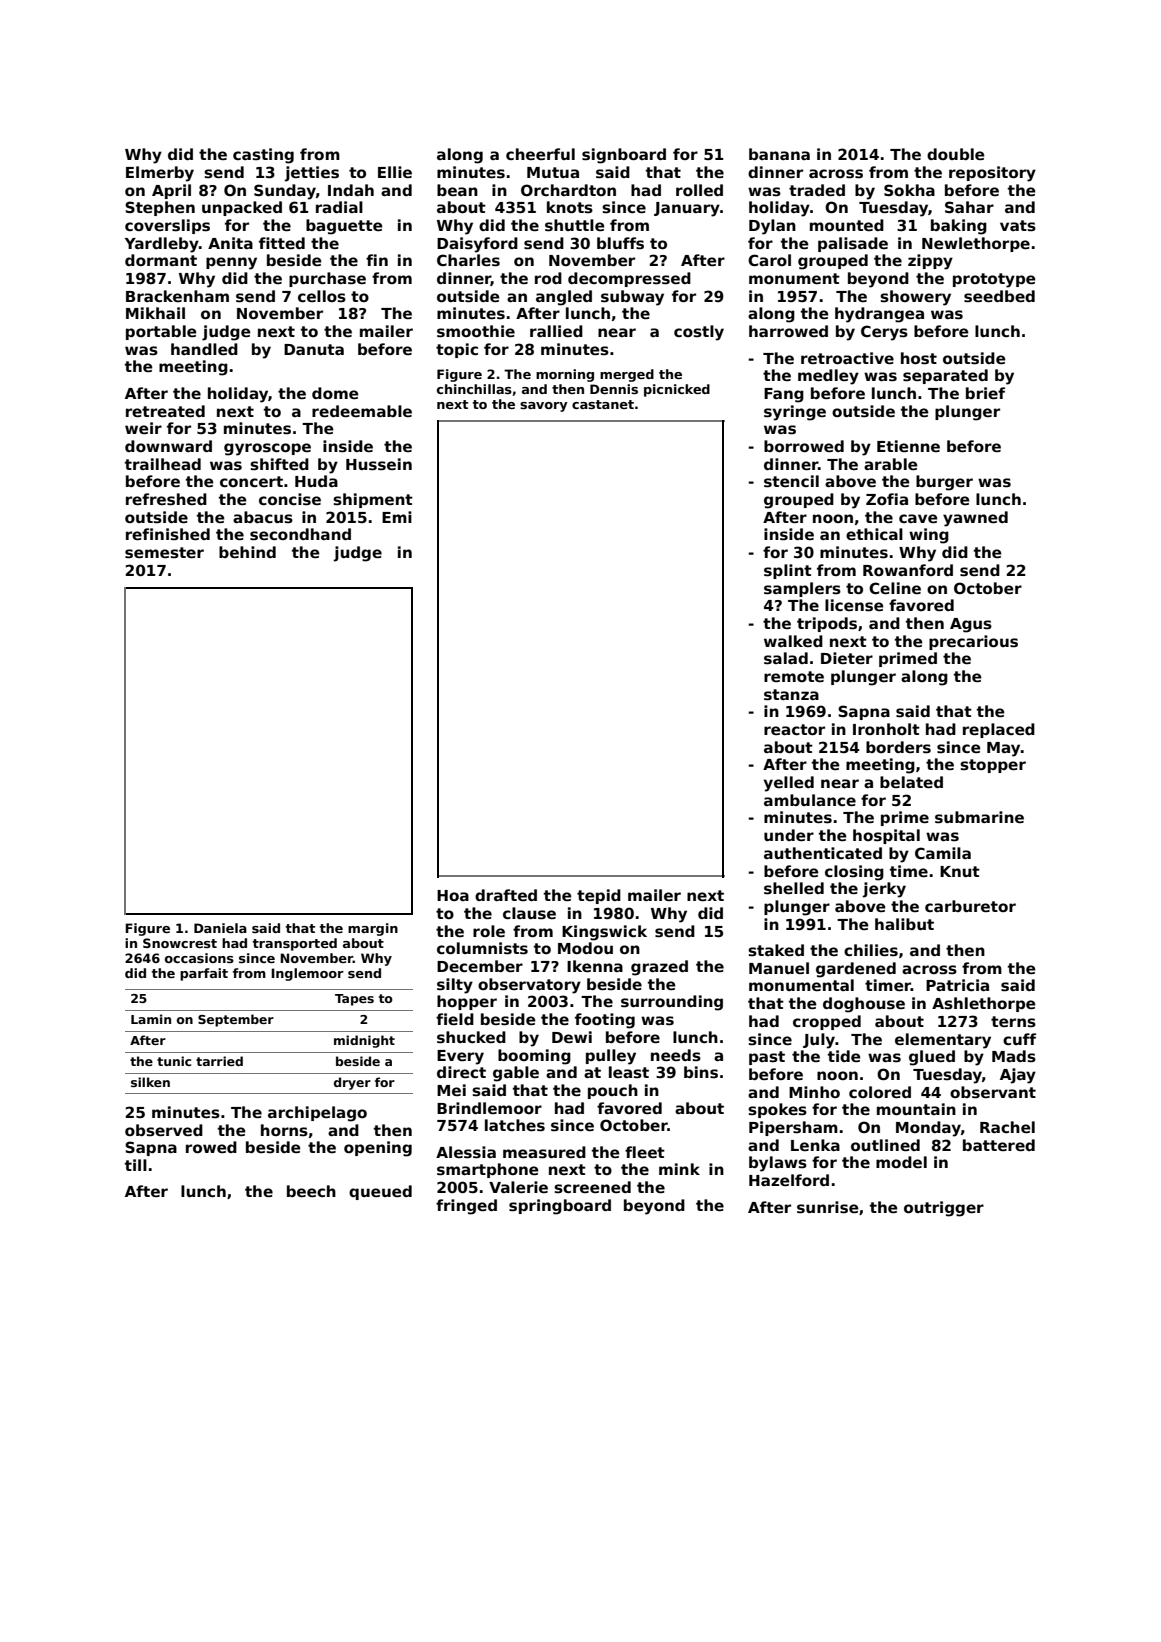  What do you see at coordinates (985, 393) in the page?
I see `brief` at bounding box center [985, 393].
